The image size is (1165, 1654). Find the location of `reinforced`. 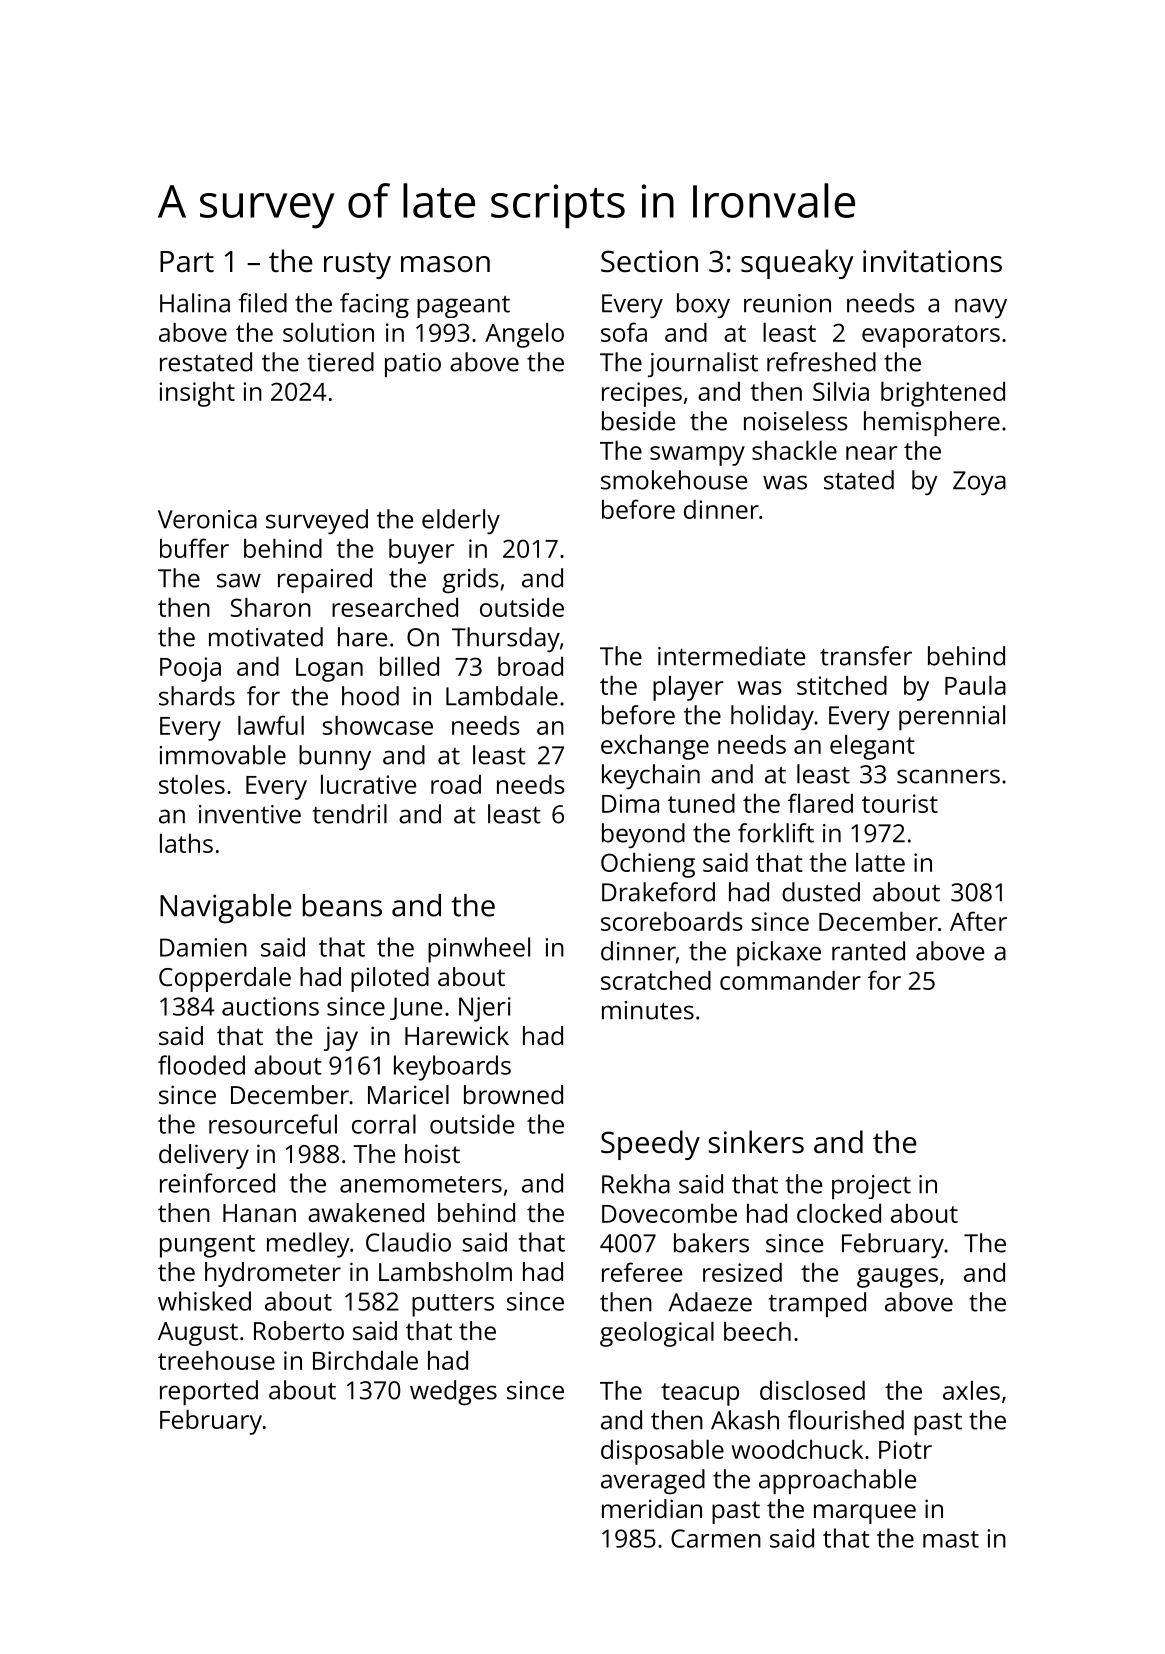

reinforced is located at coordinates (217, 1183).
